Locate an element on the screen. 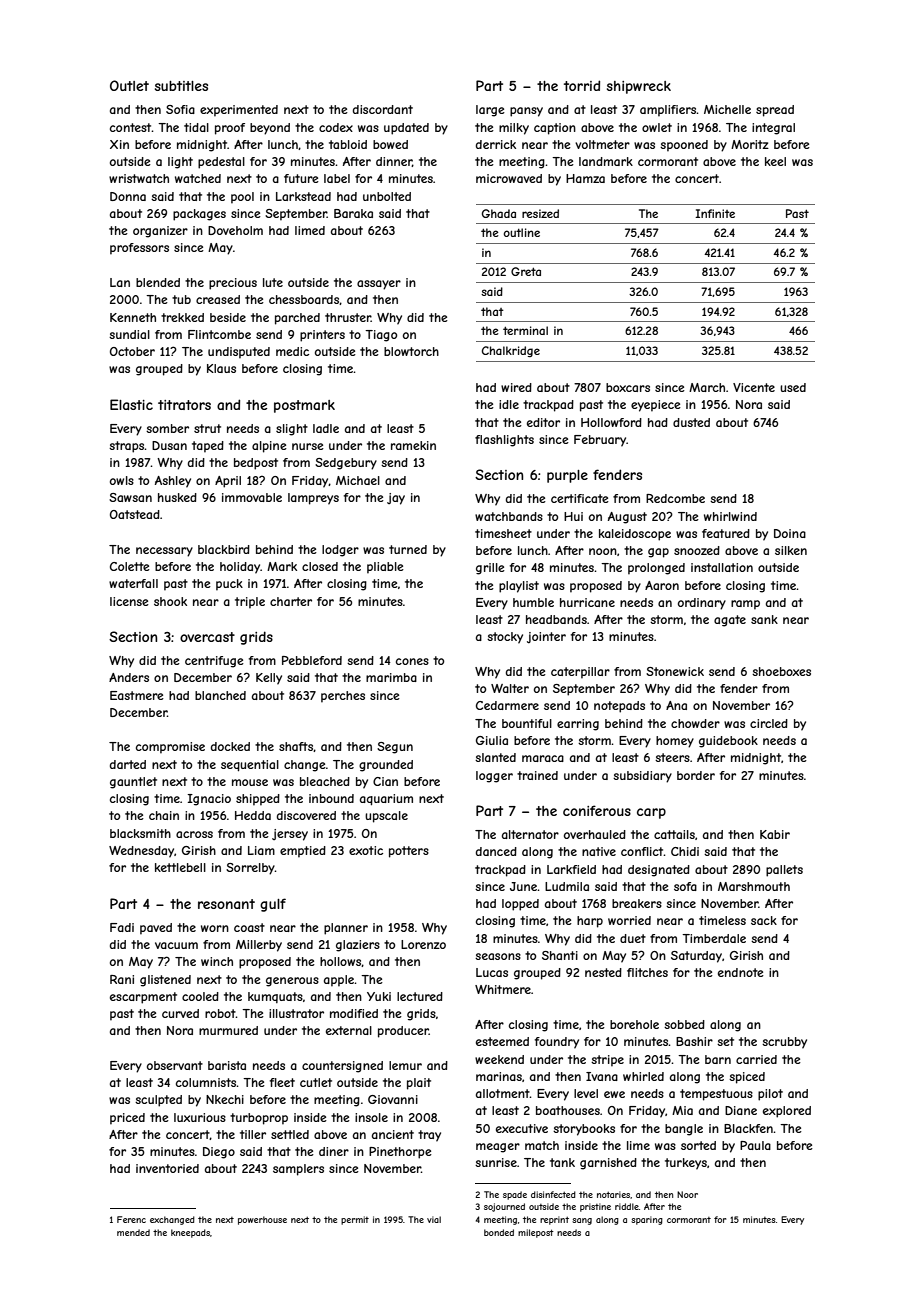 Image resolution: width=924 pixels, height=1308 pixels. Xin is located at coordinates (119, 144).
